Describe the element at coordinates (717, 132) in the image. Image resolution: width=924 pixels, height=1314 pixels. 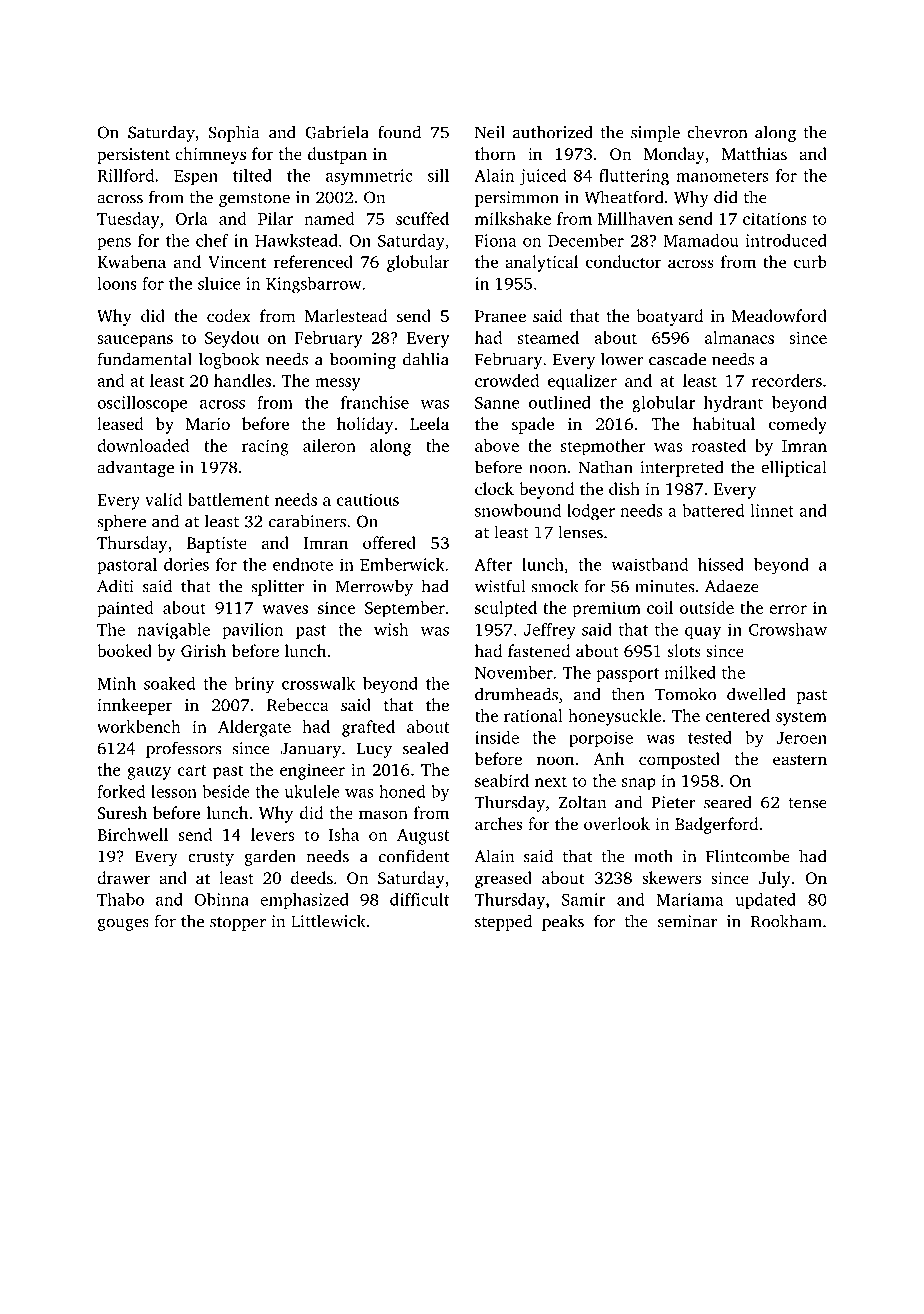
I see `chevron` at that location.
